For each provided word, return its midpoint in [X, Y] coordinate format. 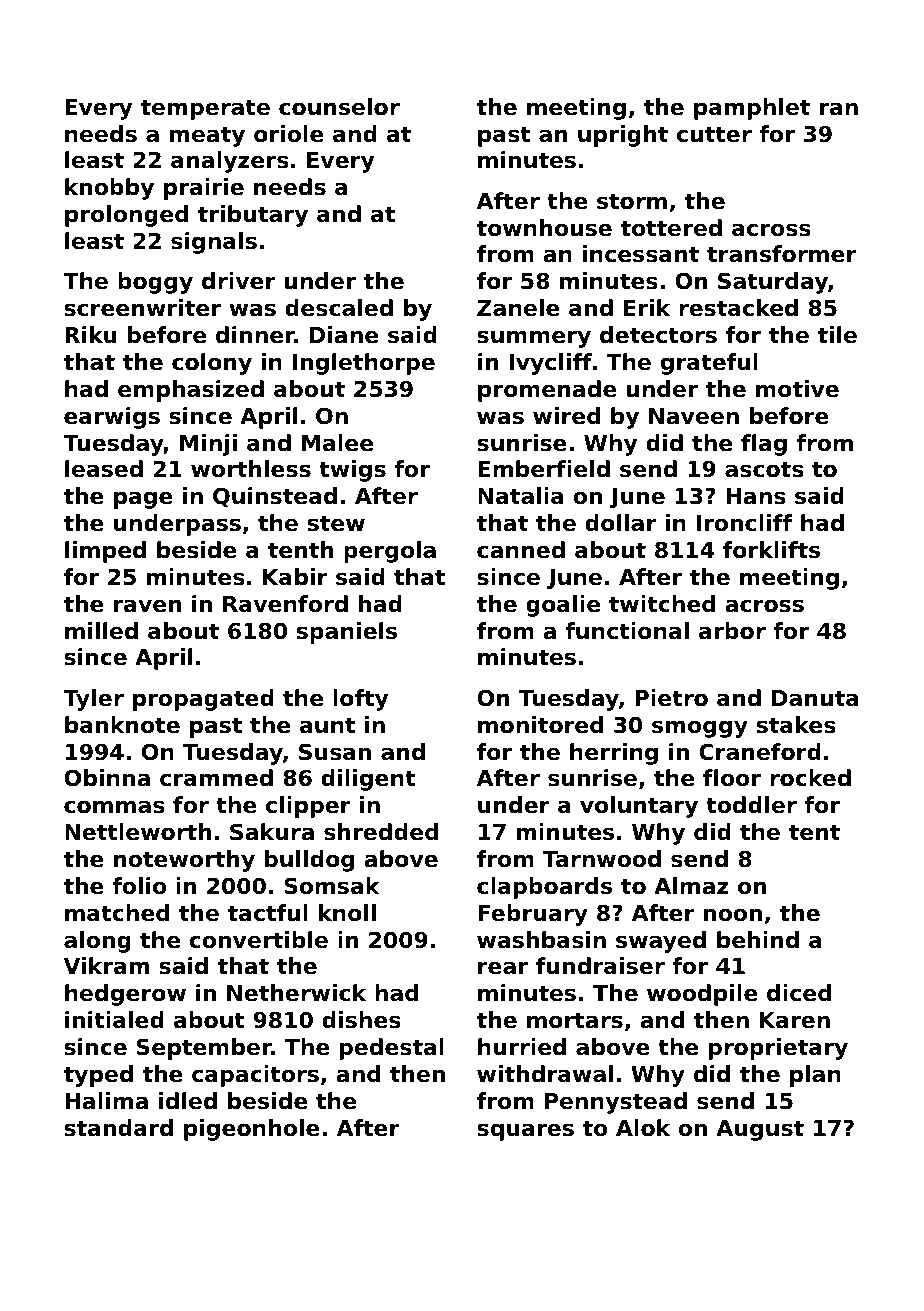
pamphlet [752, 109]
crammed [216, 778]
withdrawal [545, 1074]
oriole [289, 134]
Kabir [295, 577]
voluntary [639, 807]
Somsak [332, 886]
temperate [205, 109]
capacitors [255, 1076]
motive [797, 389]
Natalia [521, 496]
